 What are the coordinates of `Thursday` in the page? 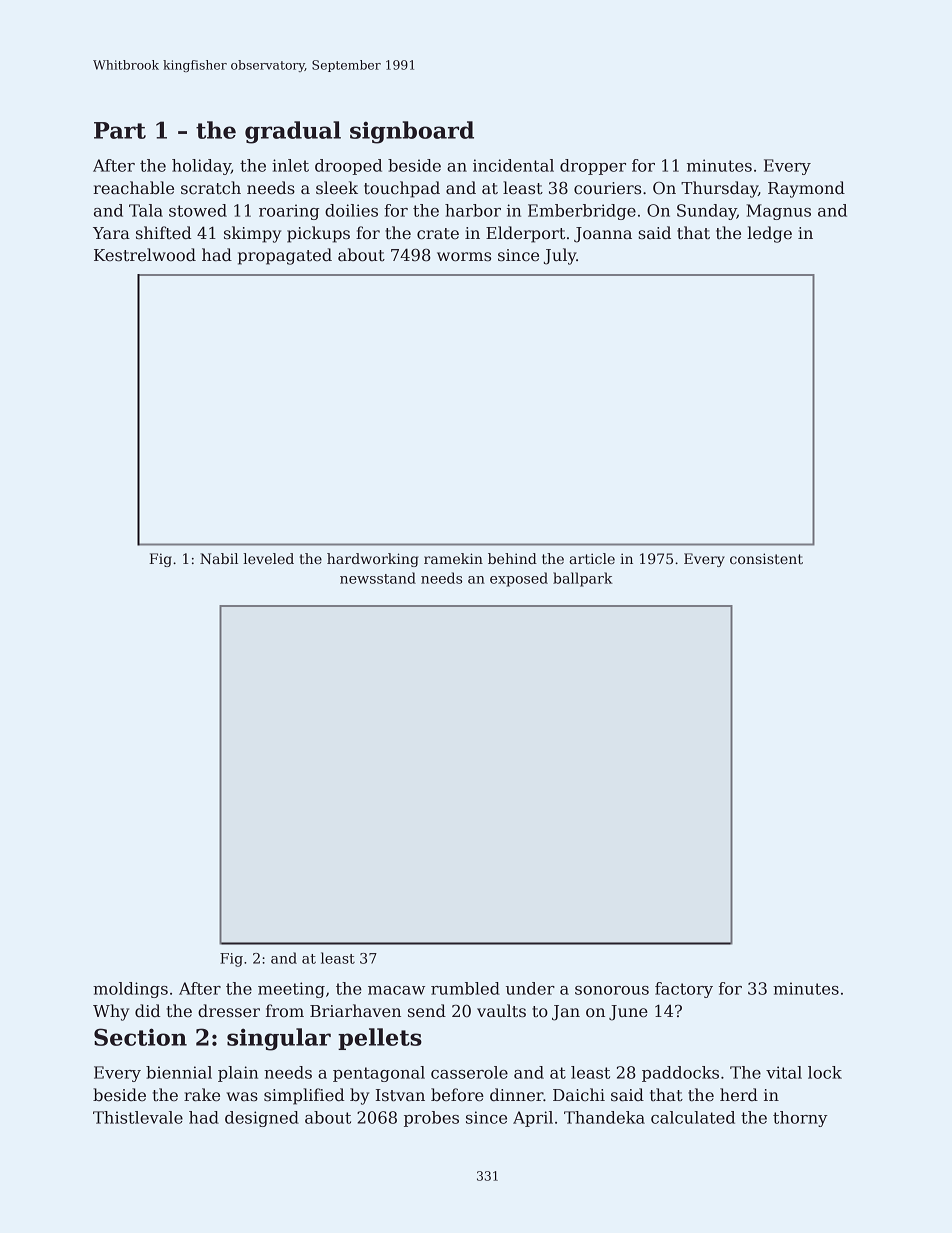 It's located at (719, 189).
